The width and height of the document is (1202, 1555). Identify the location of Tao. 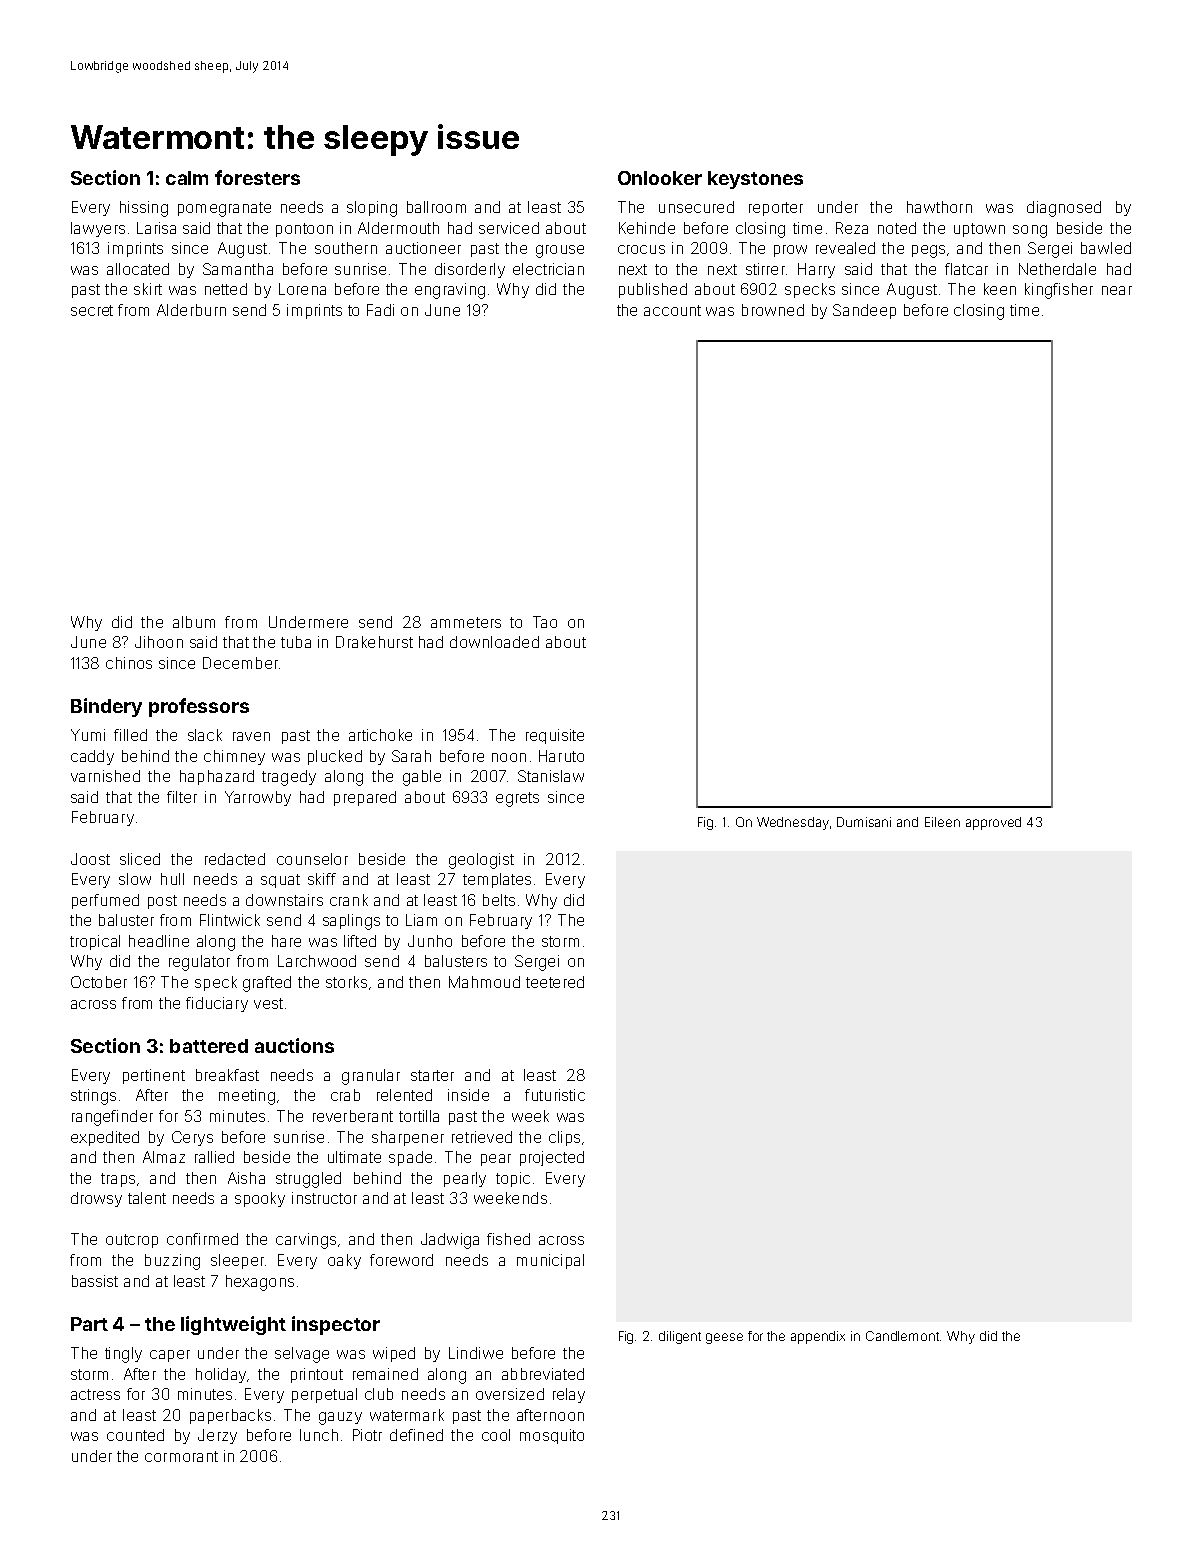
(545, 622).
